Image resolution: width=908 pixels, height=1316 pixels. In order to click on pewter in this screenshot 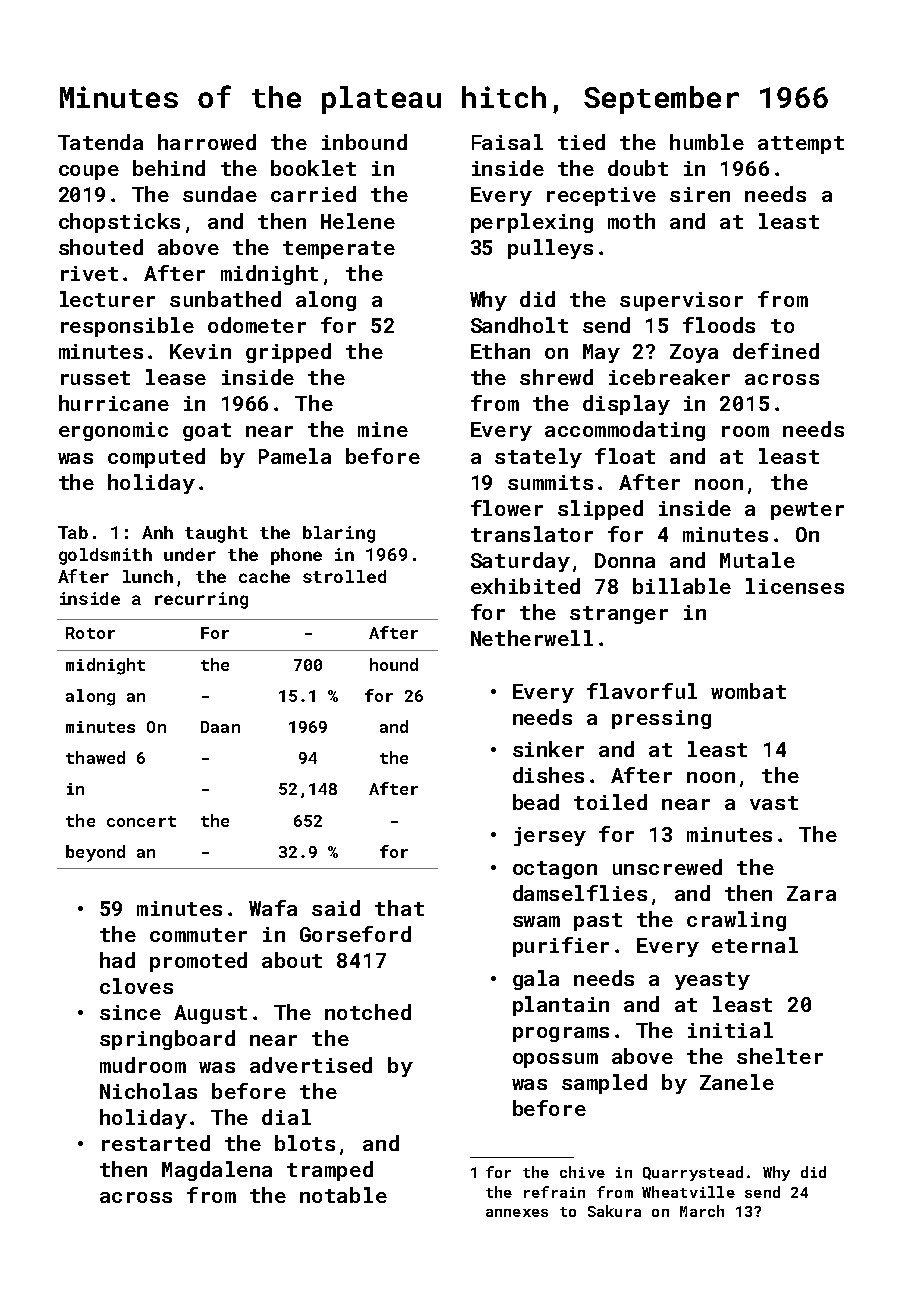, I will do `click(807, 511)`.
